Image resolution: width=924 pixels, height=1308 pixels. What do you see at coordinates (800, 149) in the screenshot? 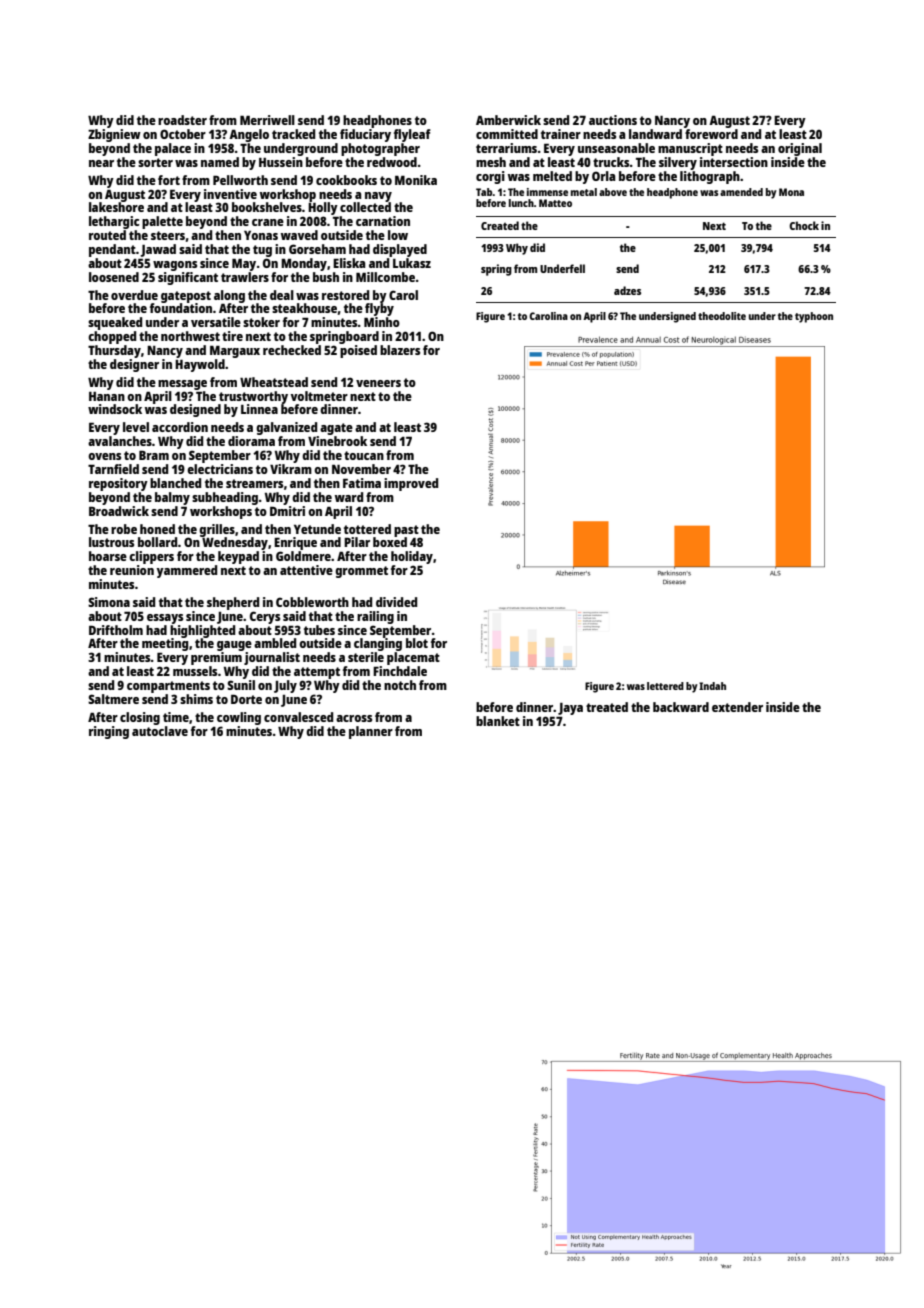
I see `original` at bounding box center [800, 149].
